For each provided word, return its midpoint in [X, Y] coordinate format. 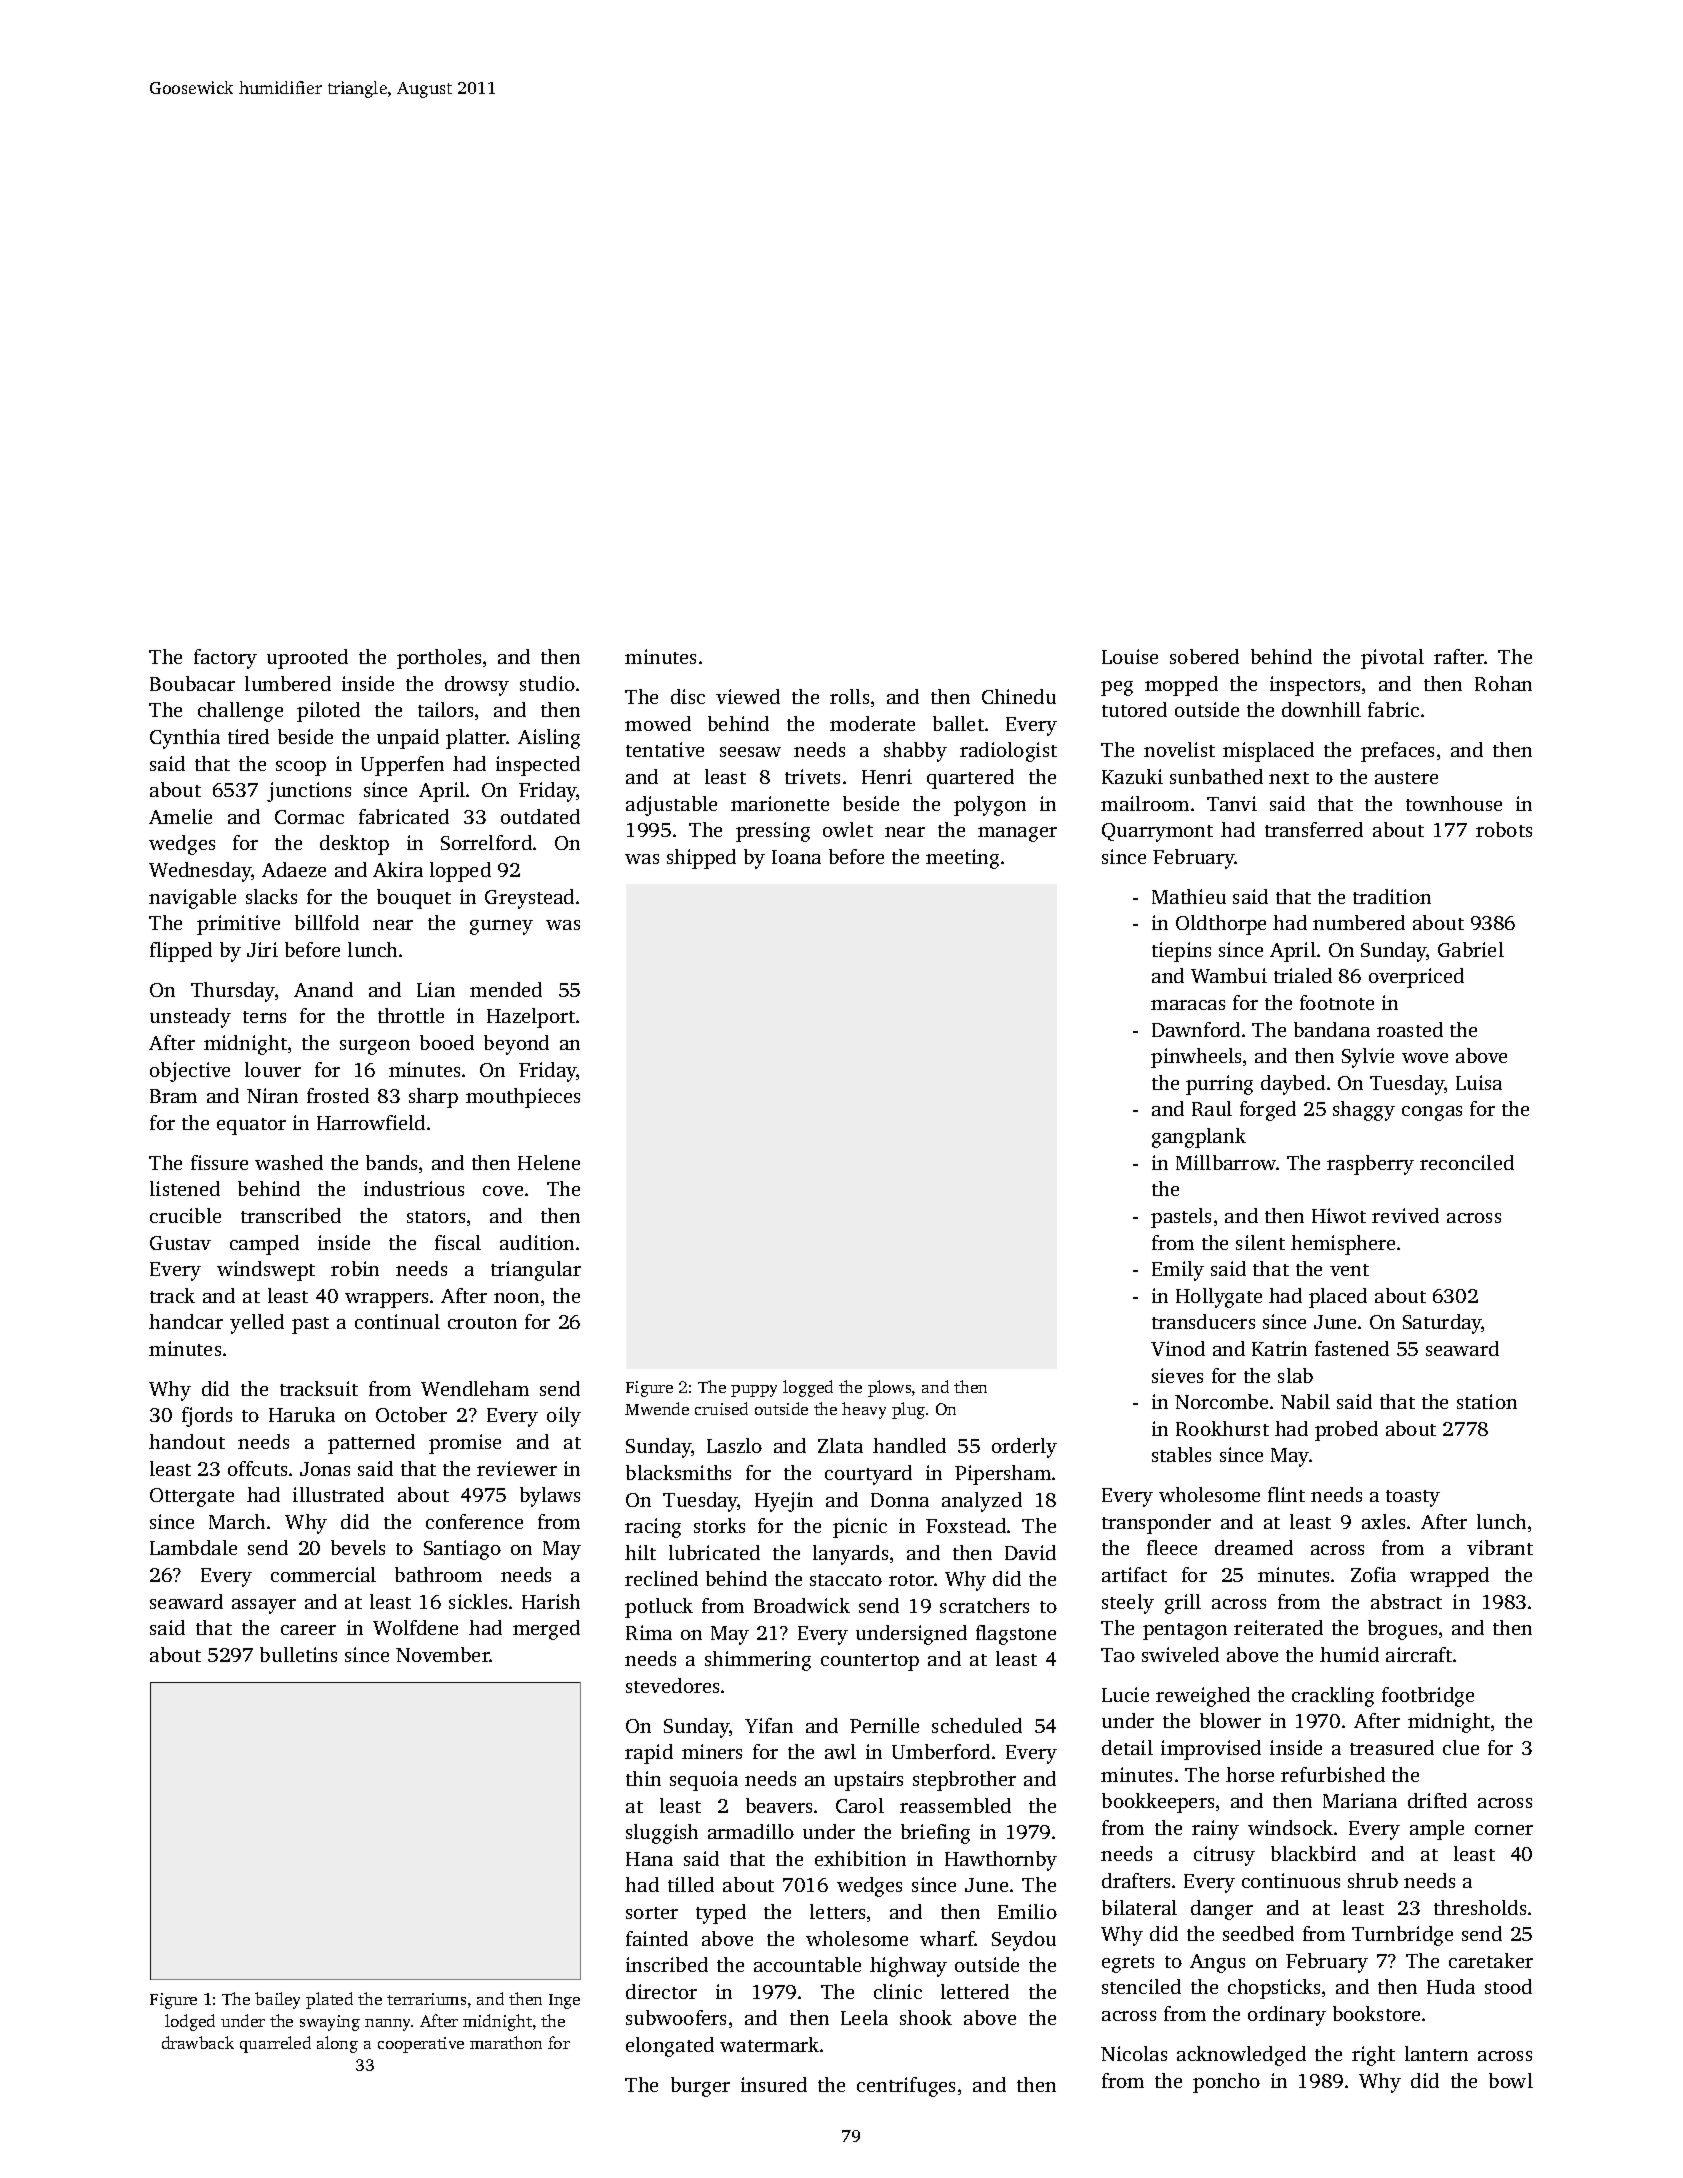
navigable [192, 899]
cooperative [421, 2045]
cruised [721, 1408]
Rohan [1503, 683]
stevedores [672, 1685]
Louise [1130, 656]
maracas [1188, 1005]
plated [329, 2000]
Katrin [1279, 1348]
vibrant [1500, 1547]
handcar [186, 1321]
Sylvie [1368, 1058]
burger [700, 2087]
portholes [439, 659]
